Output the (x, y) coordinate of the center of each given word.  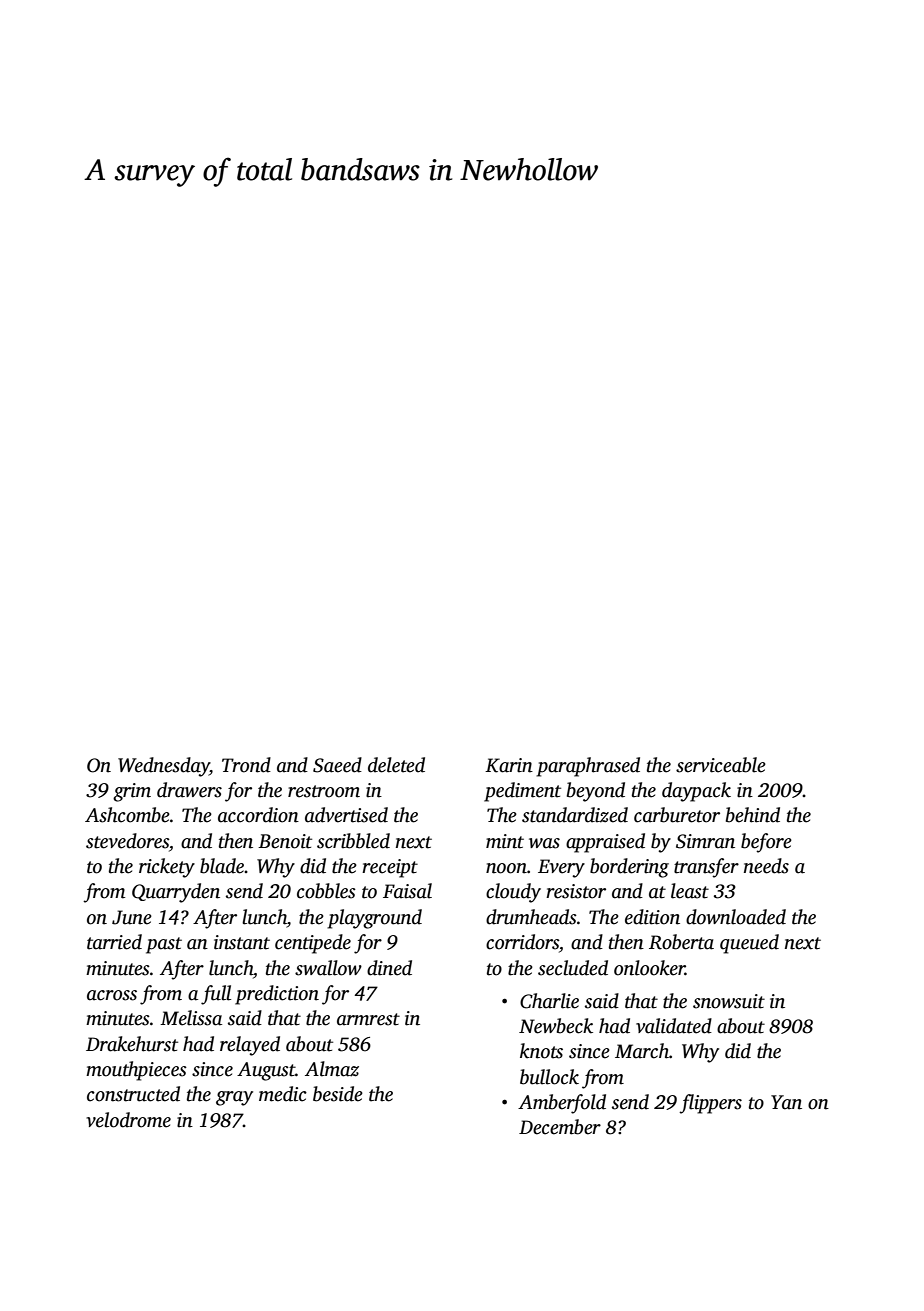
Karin (509, 765)
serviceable (721, 765)
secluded (573, 968)
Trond (246, 765)
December (560, 1127)
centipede (313, 944)
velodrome (128, 1120)
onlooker (649, 968)
